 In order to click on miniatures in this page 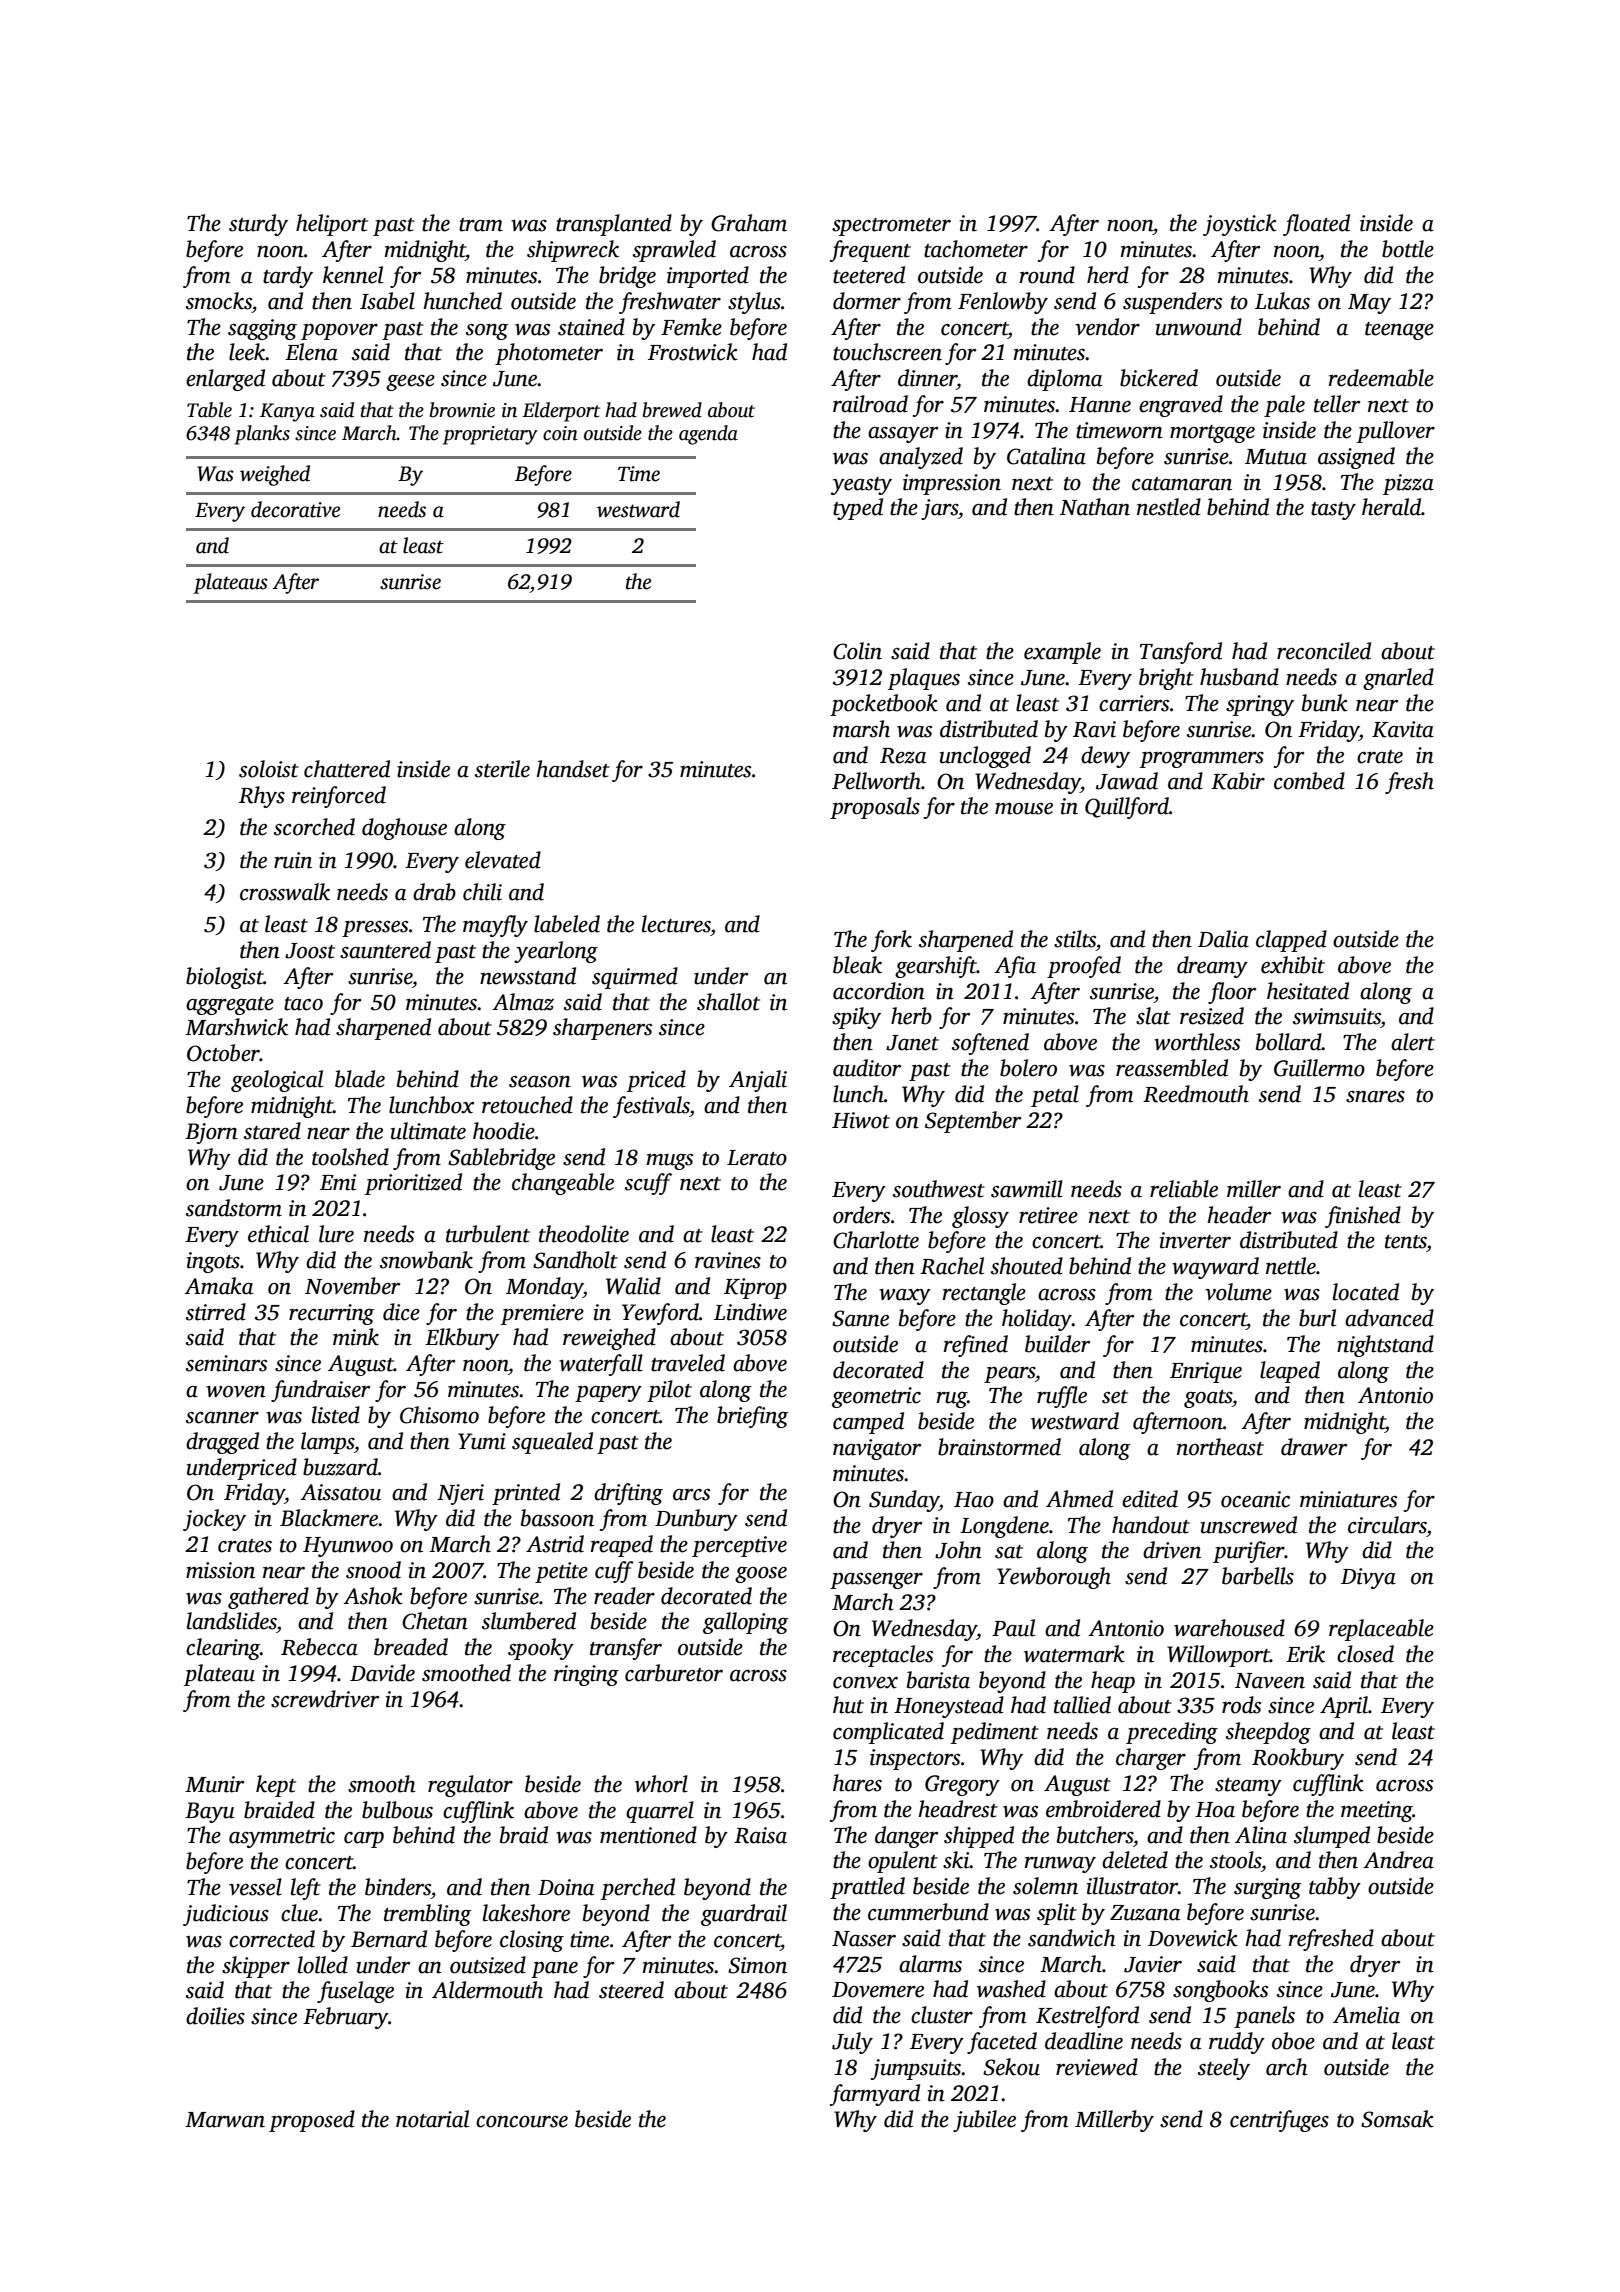, I will do `click(1348, 1499)`.
